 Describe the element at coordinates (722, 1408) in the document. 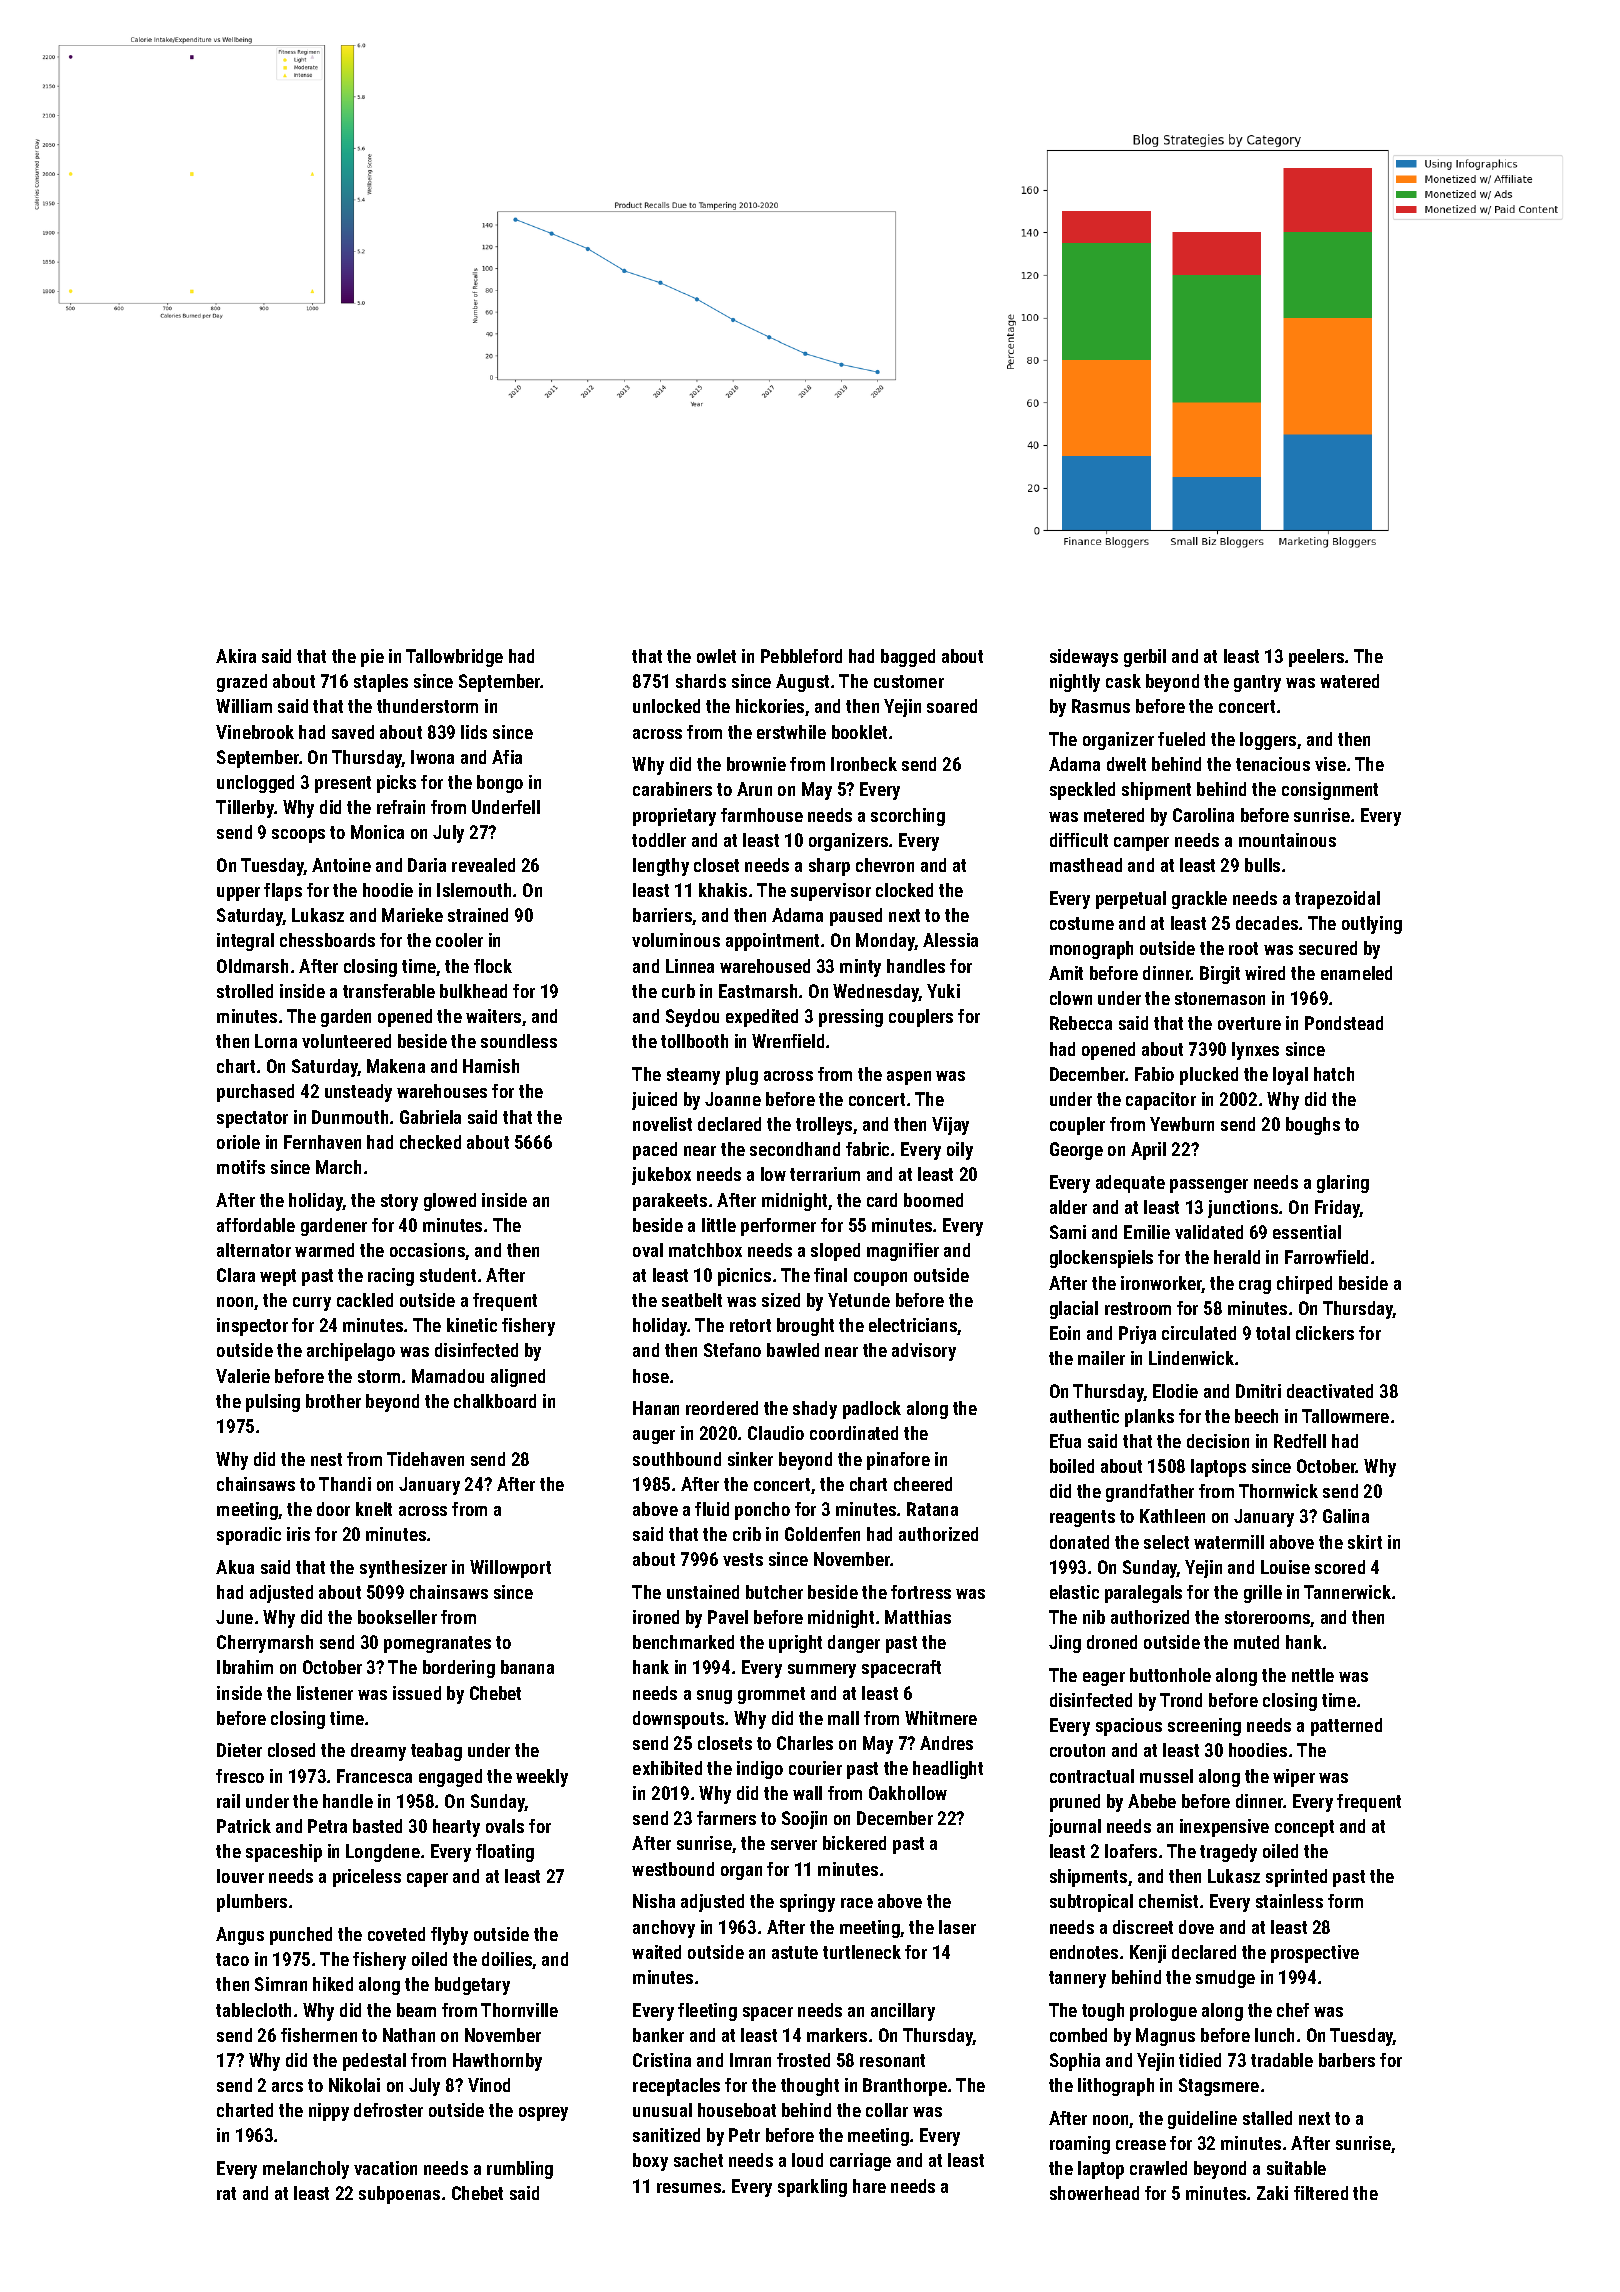

I see `reordered` at that location.
